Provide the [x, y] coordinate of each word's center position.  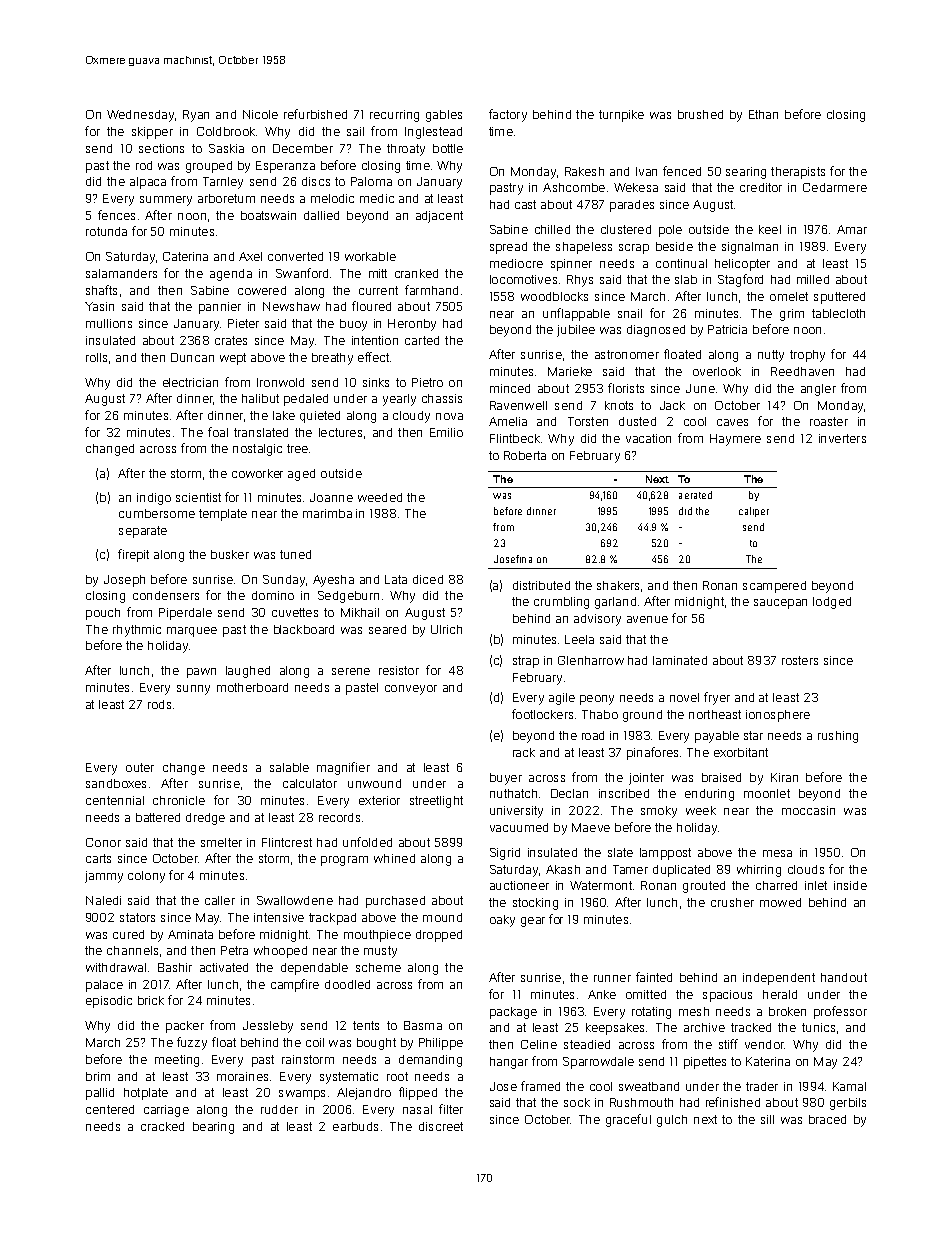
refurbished [315, 114]
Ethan [763, 114]
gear [533, 922]
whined [394, 858]
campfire [295, 985]
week [701, 810]
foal [218, 432]
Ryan [196, 116]
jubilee [576, 331]
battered [158, 817]
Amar [852, 229]
